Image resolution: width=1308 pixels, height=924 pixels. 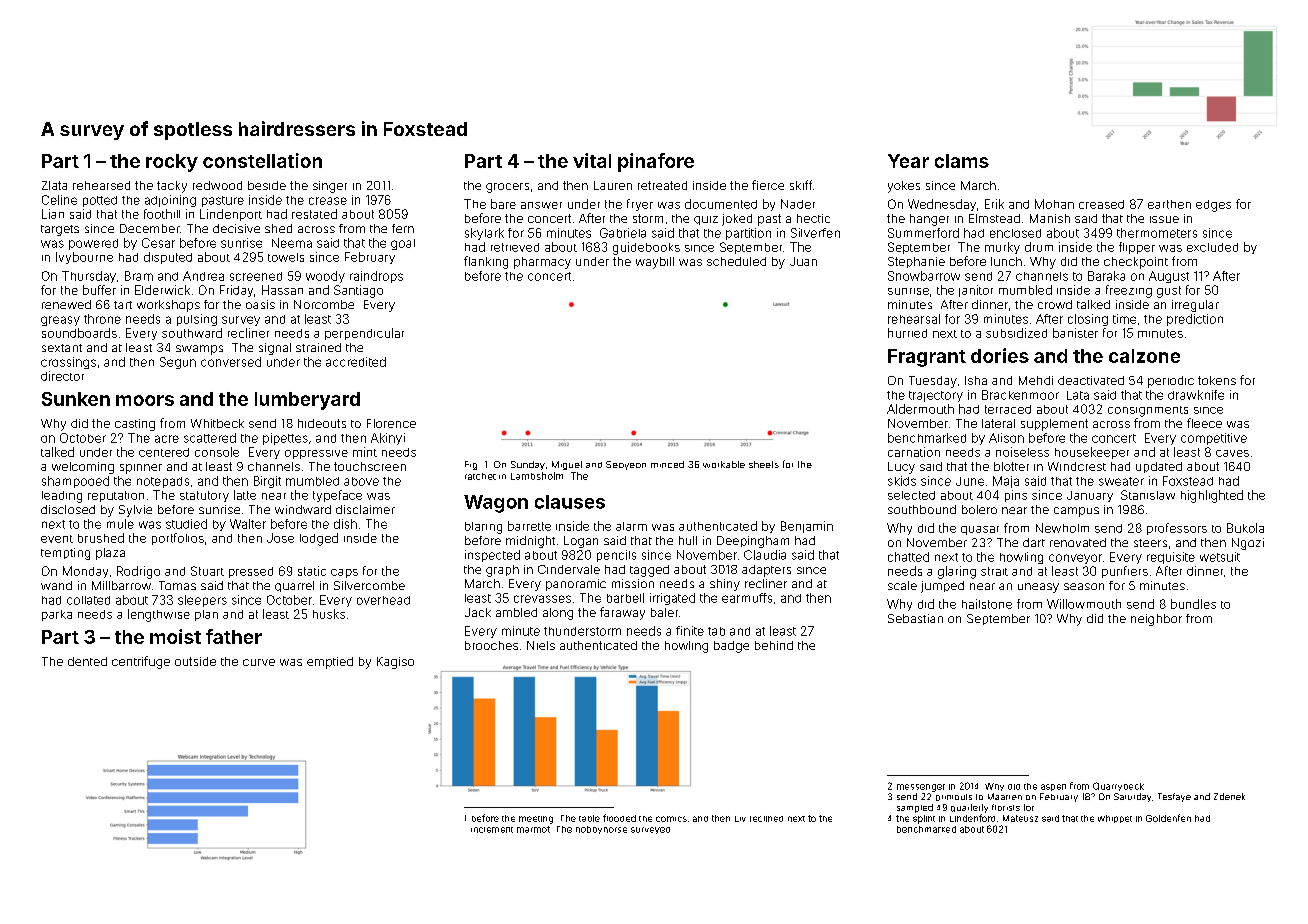 I want to click on Willowmouth, so click(x=1084, y=604).
